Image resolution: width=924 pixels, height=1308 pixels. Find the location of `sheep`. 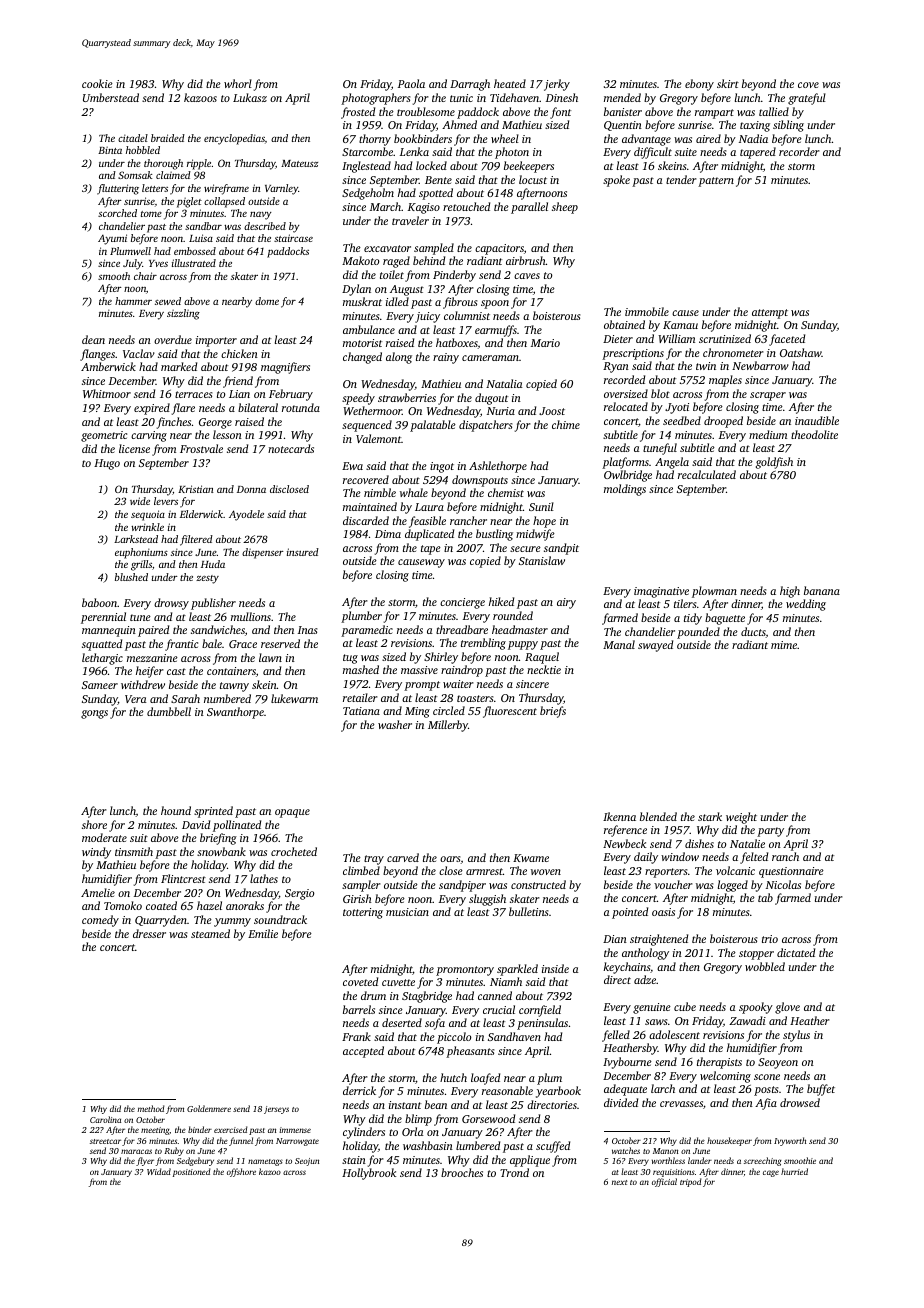

sheep is located at coordinates (565, 208).
